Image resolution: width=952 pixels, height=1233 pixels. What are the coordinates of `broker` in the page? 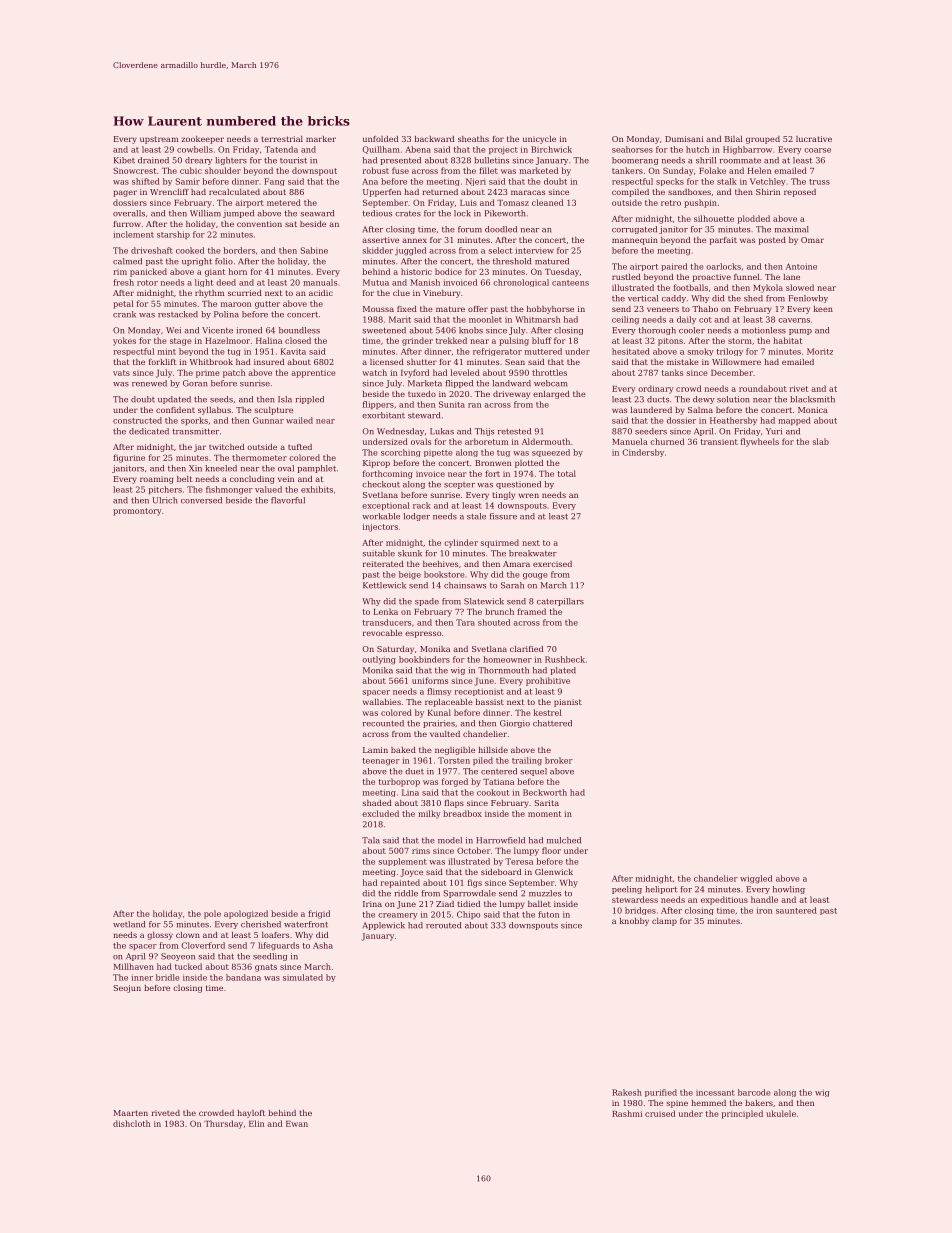 It's located at (559, 760).
